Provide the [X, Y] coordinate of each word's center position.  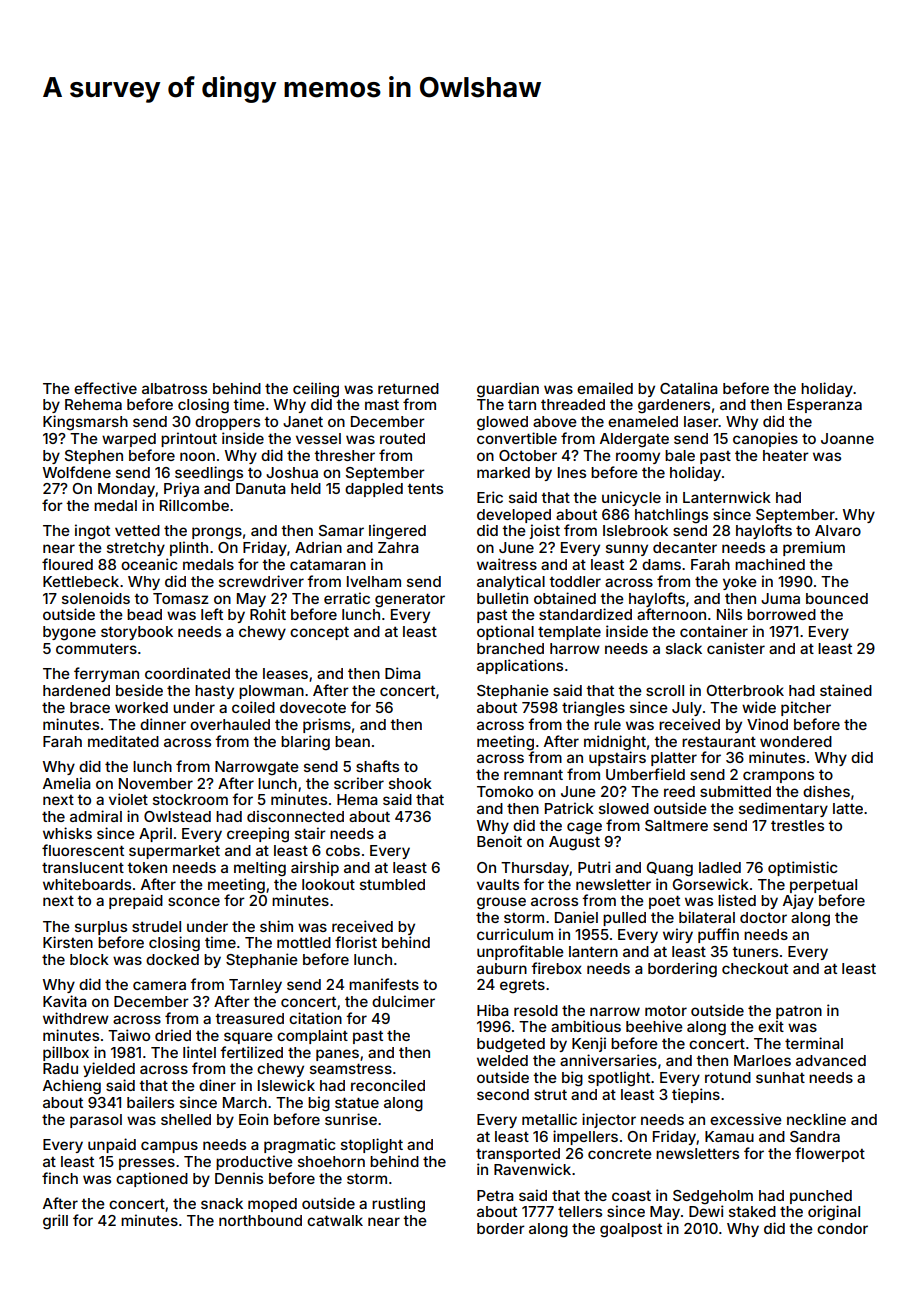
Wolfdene [77, 472]
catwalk [335, 1220]
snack [222, 1203]
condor [842, 1228]
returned [408, 388]
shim [276, 926]
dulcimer [403, 1001]
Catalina [689, 388]
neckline [816, 1119]
